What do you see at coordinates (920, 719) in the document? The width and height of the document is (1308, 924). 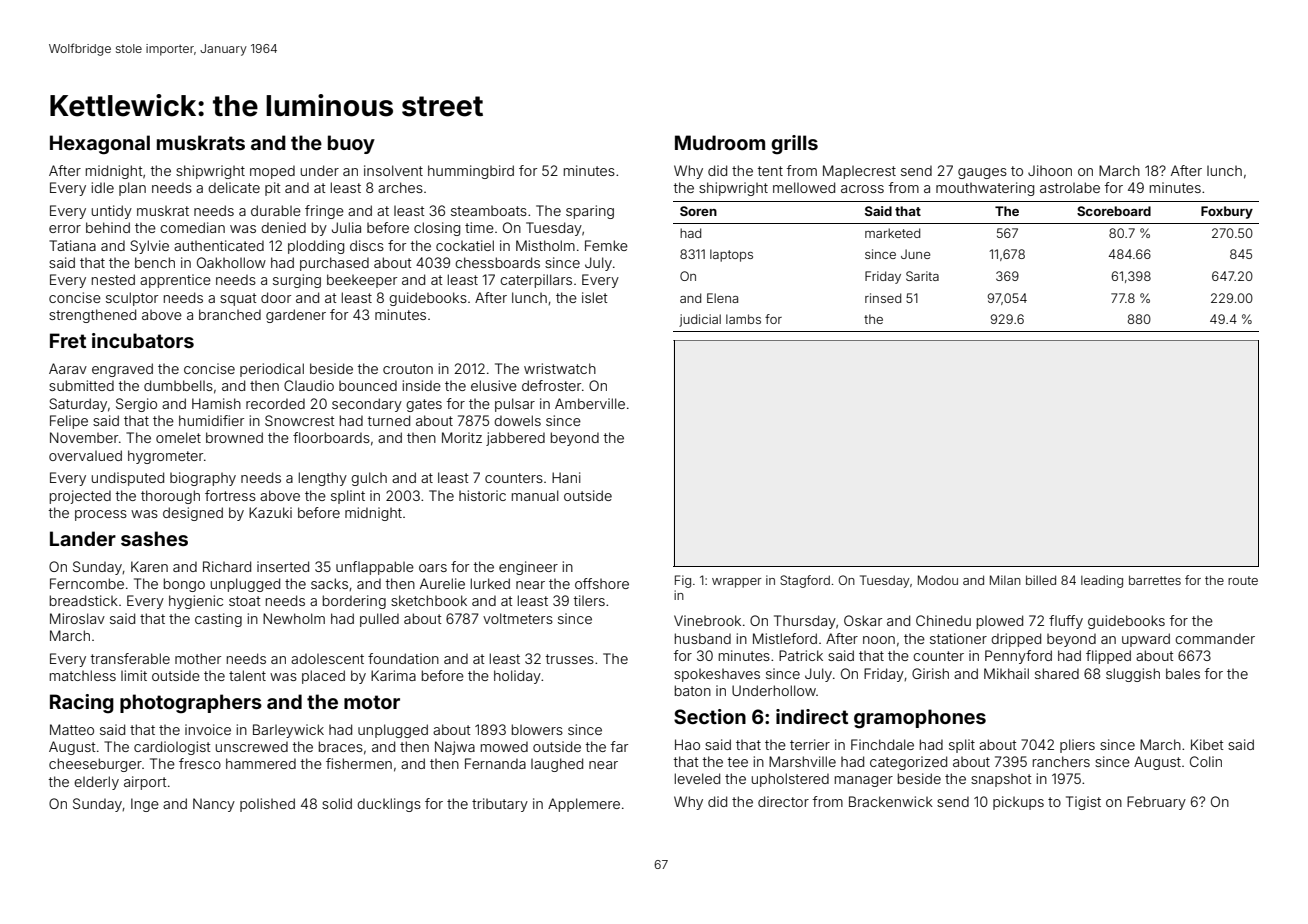 I see `gramophones` at bounding box center [920, 719].
